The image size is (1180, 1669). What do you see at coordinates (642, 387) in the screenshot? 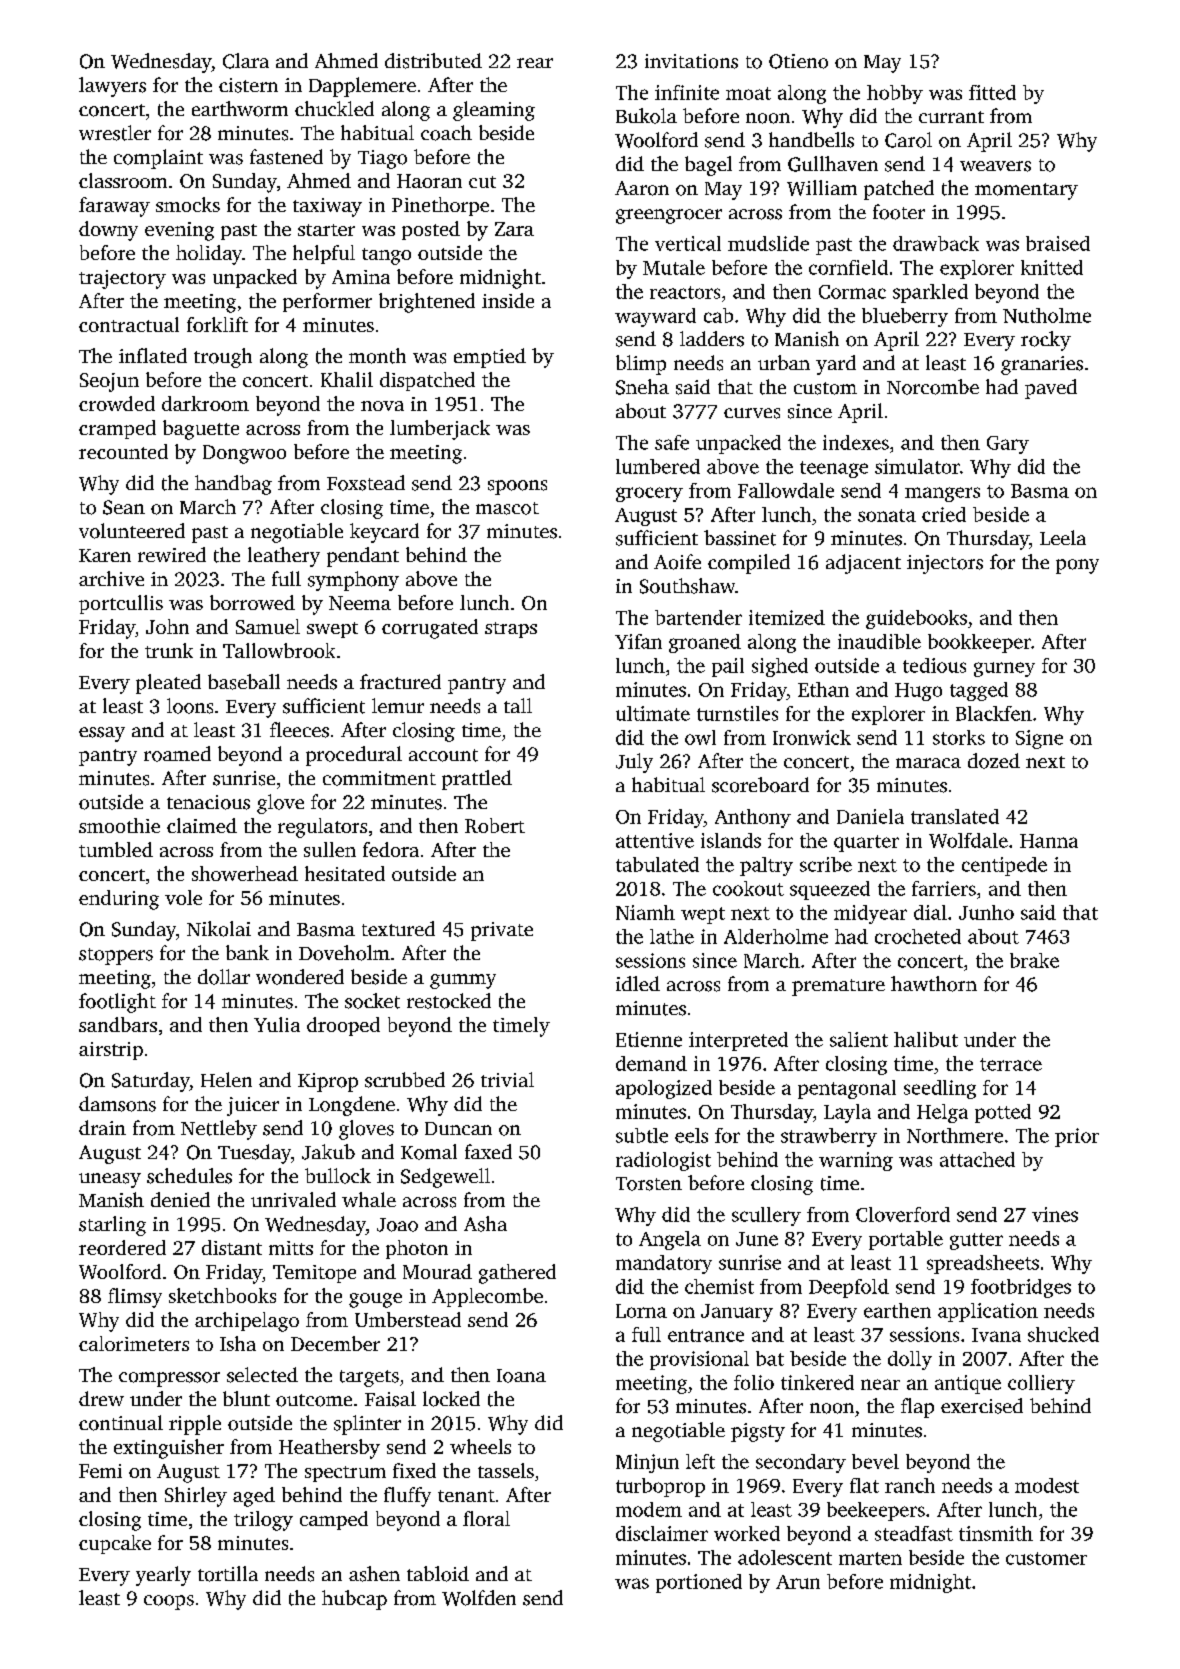
I see `Sneha` at bounding box center [642, 387].
